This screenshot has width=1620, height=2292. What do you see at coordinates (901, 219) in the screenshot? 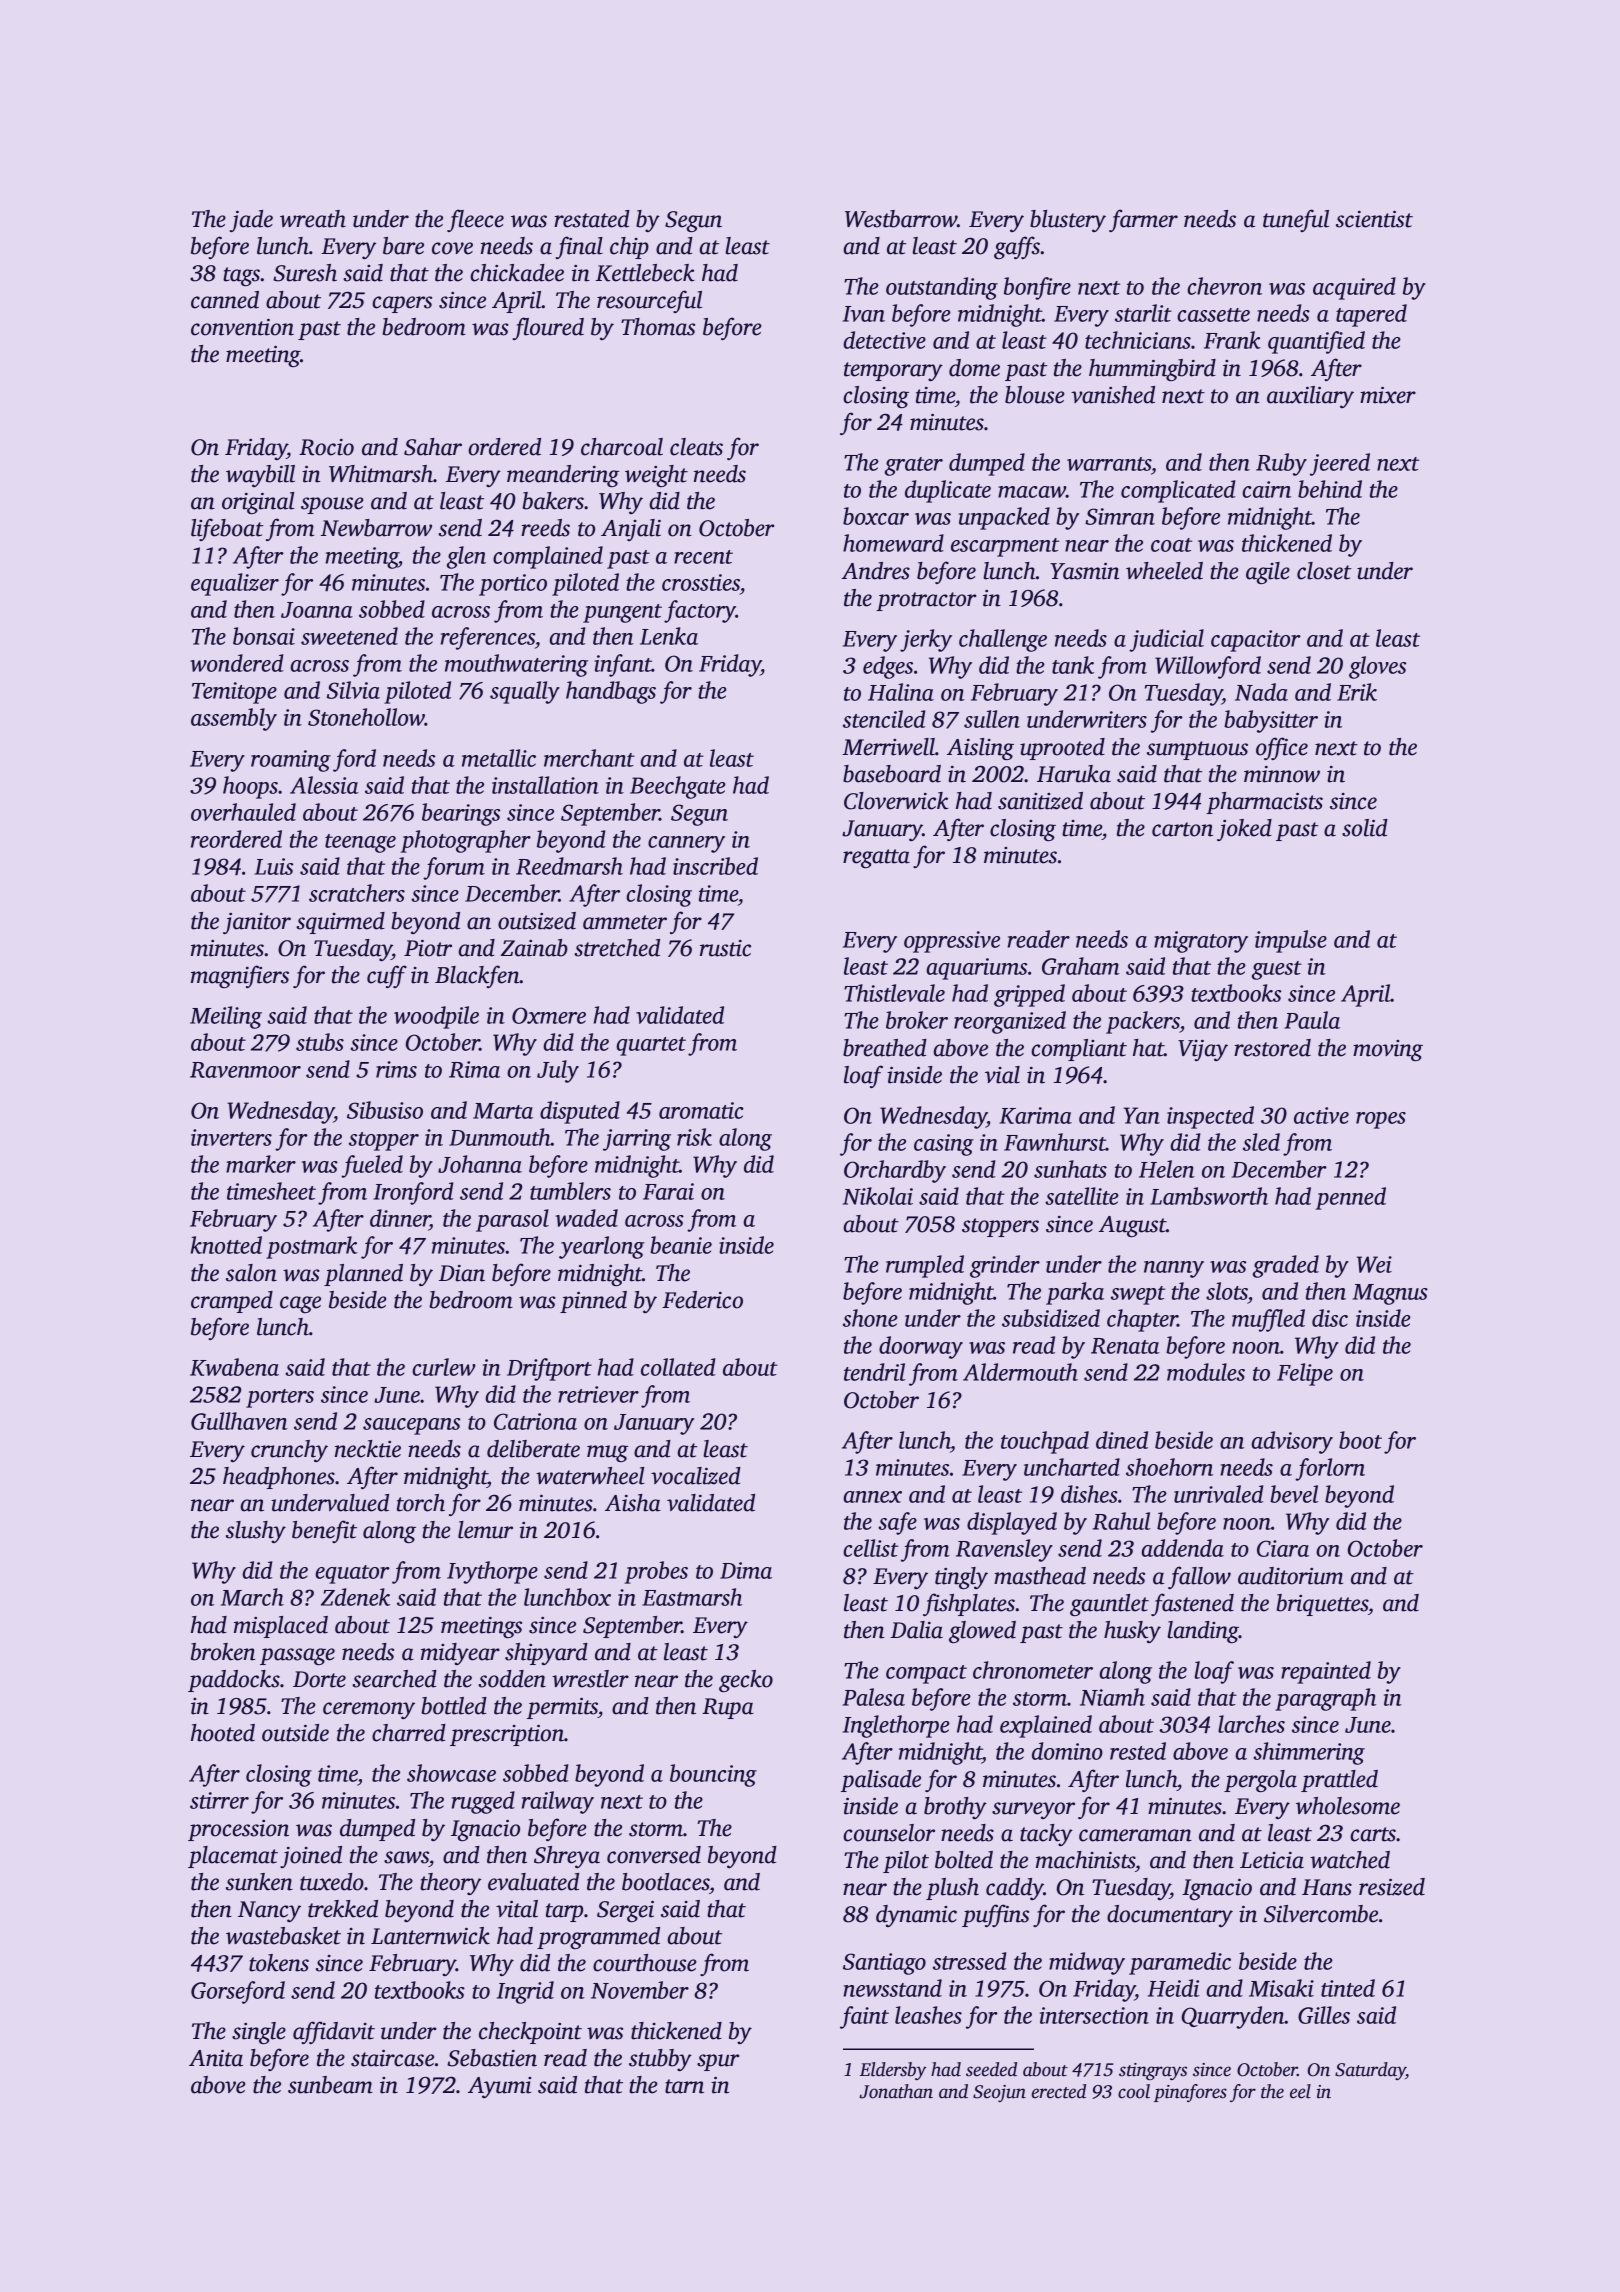
I see `Westbarrow` at bounding box center [901, 219].
